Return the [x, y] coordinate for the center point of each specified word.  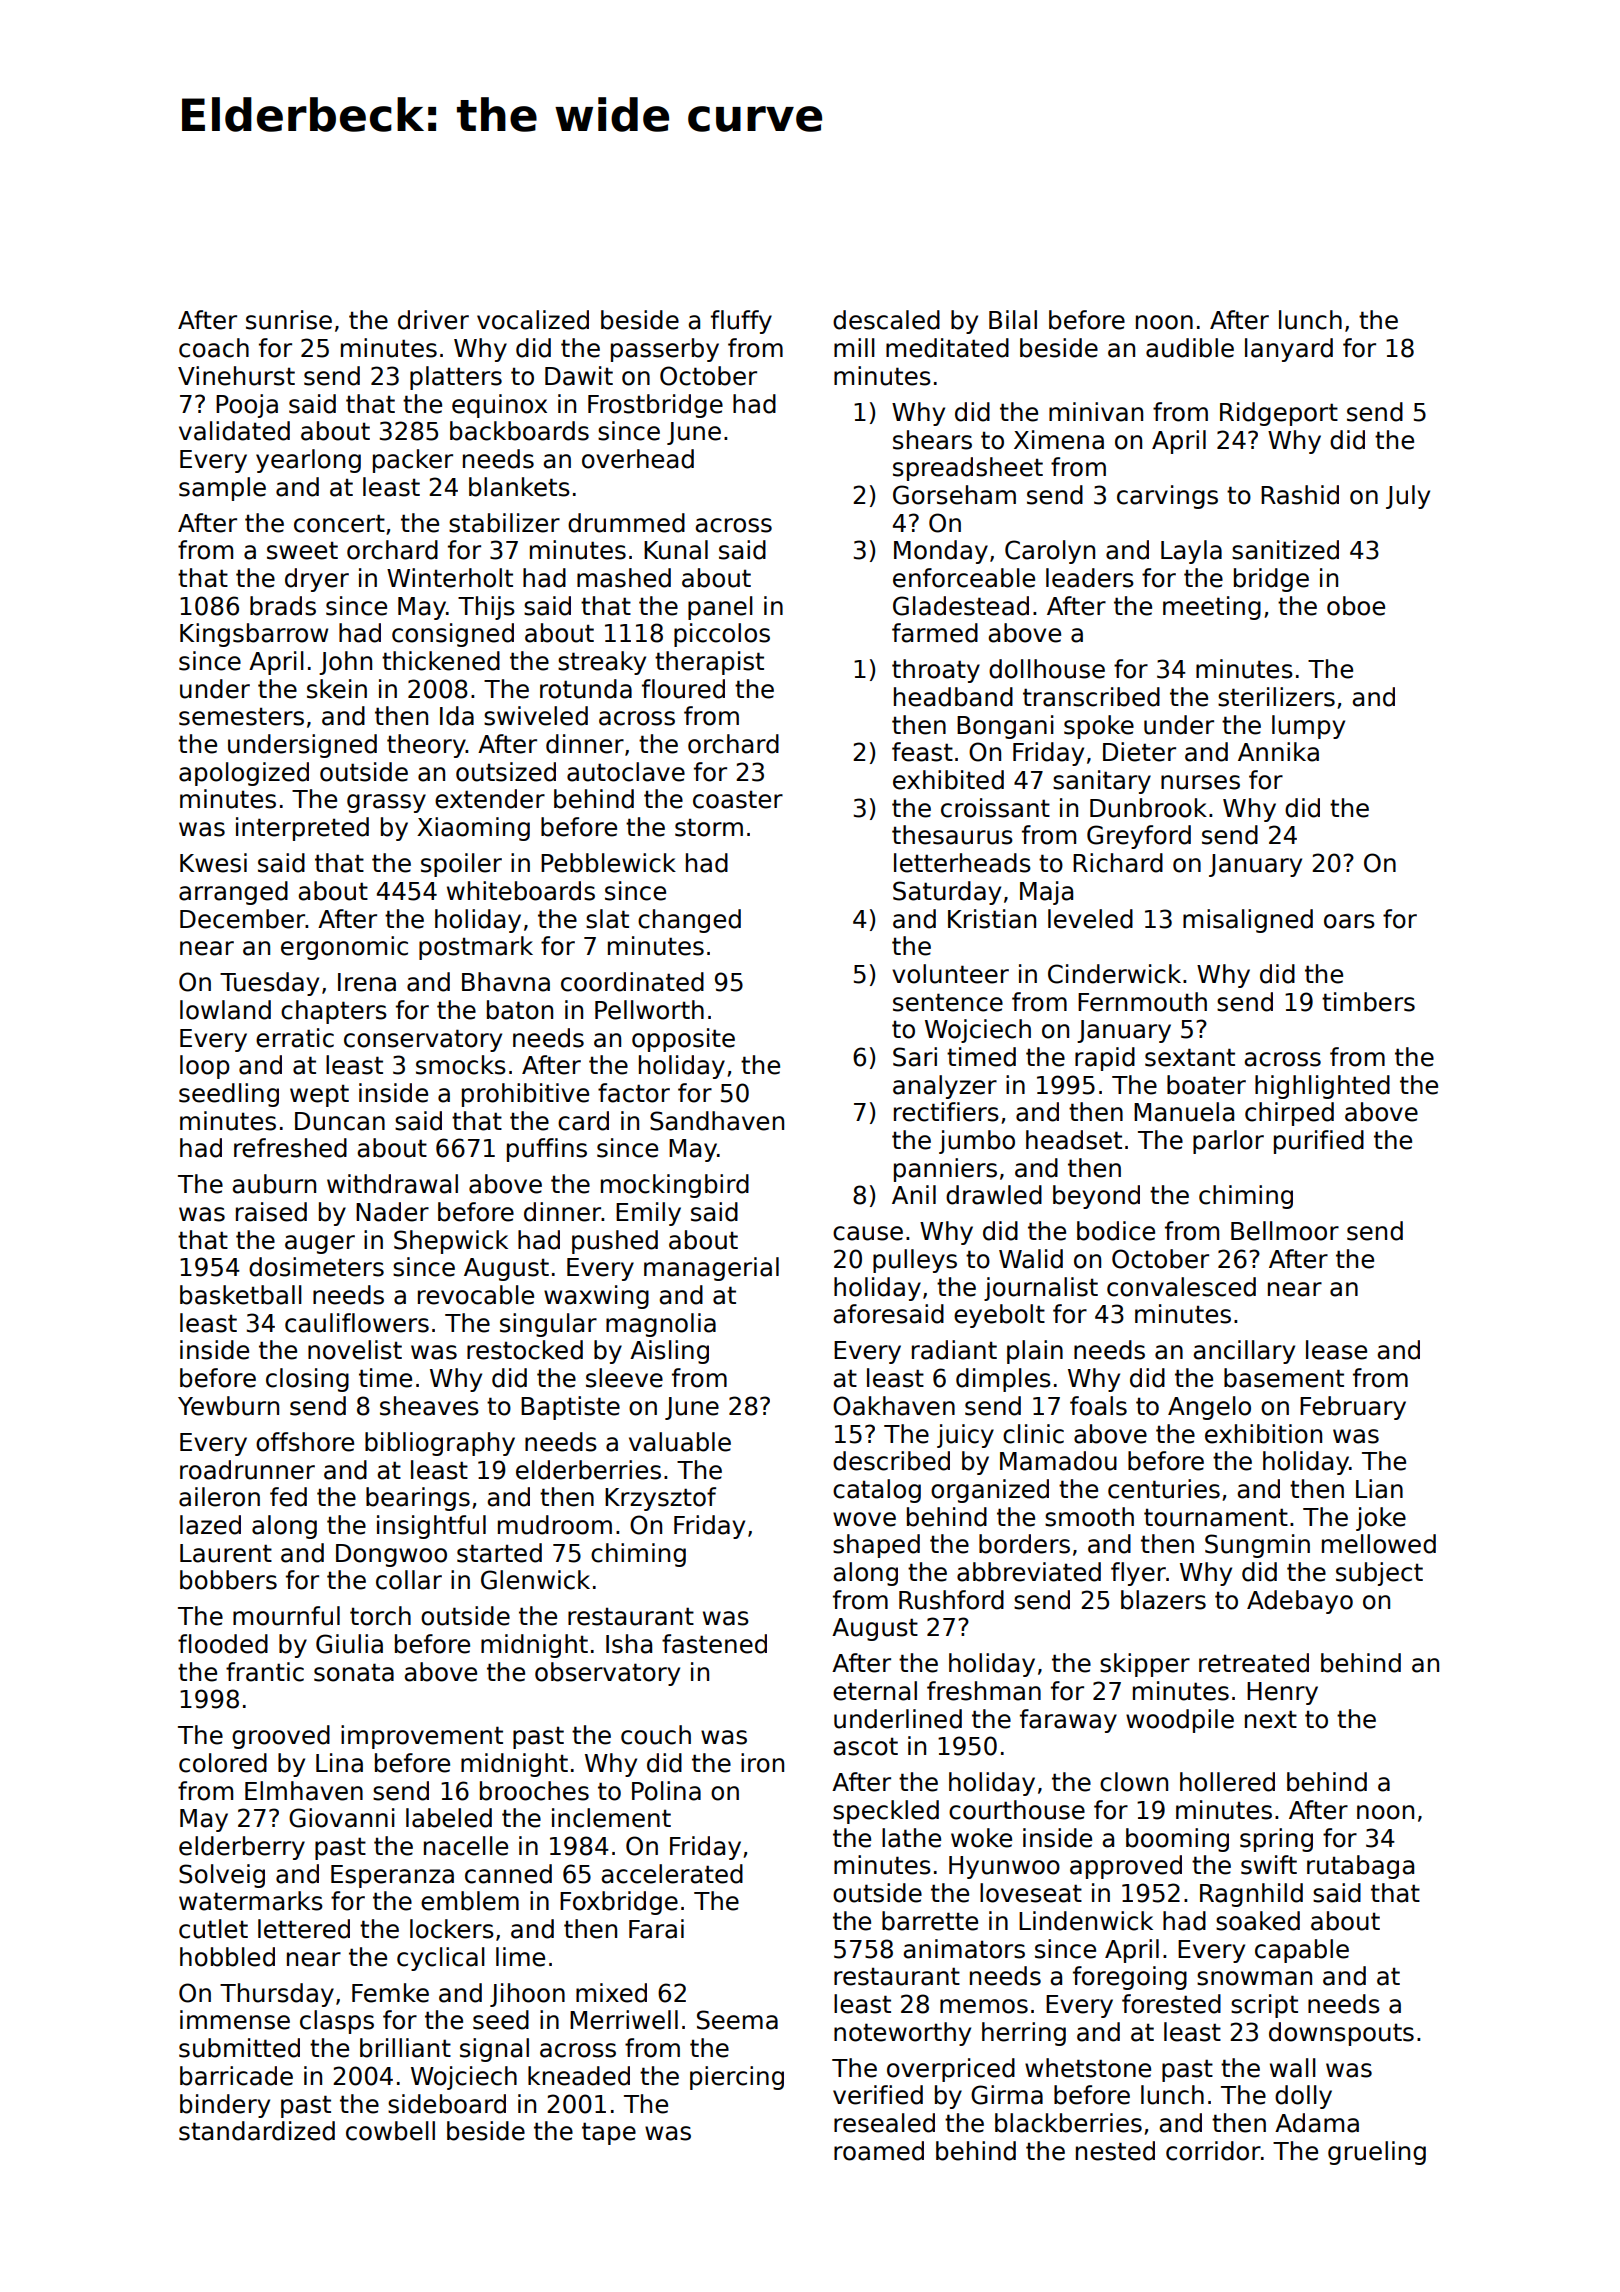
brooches [534, 1791]
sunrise [289, 320]
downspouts [1341, 2034]
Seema [737, 2020]
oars [1349, 921]
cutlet [213, 1929]
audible [1190, 348]
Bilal [1013, 320]
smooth [1089, 1517]
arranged [233, 893]
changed [689, 921]
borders [1024, 1544]
